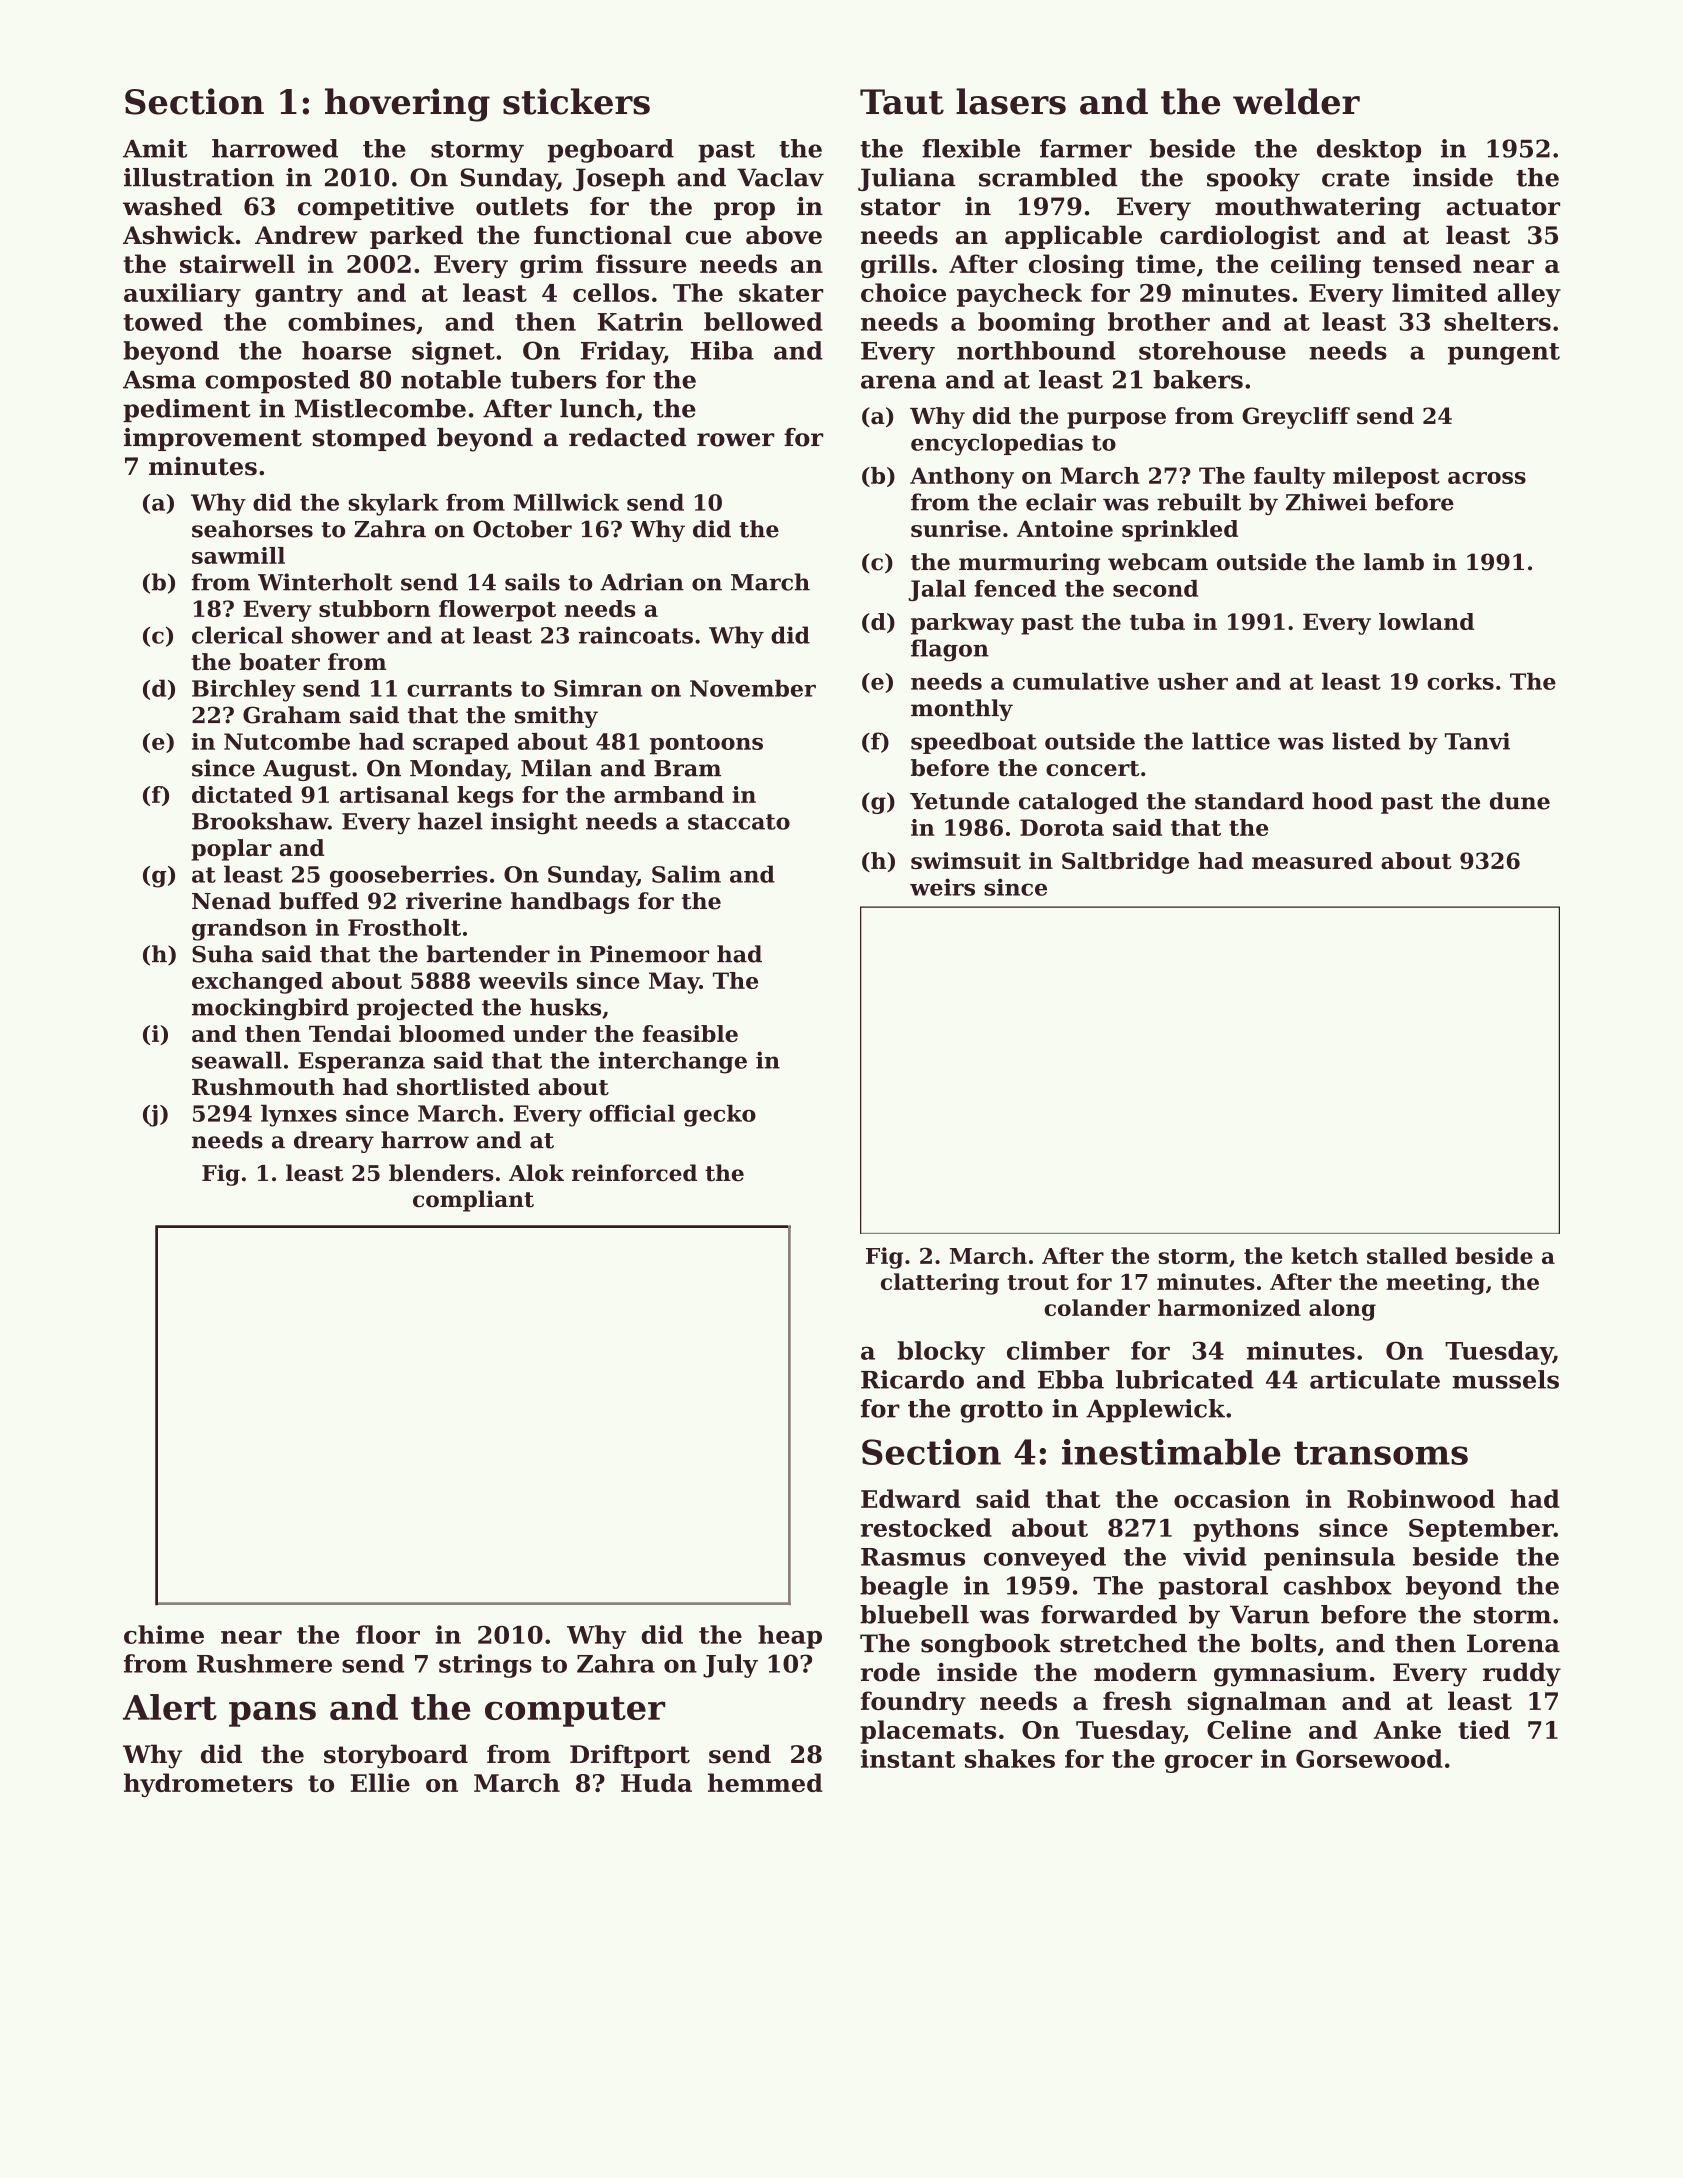 The height and width of the screenshot is (2178, 1683). I want to click on bakers, so click(1198, 379).
